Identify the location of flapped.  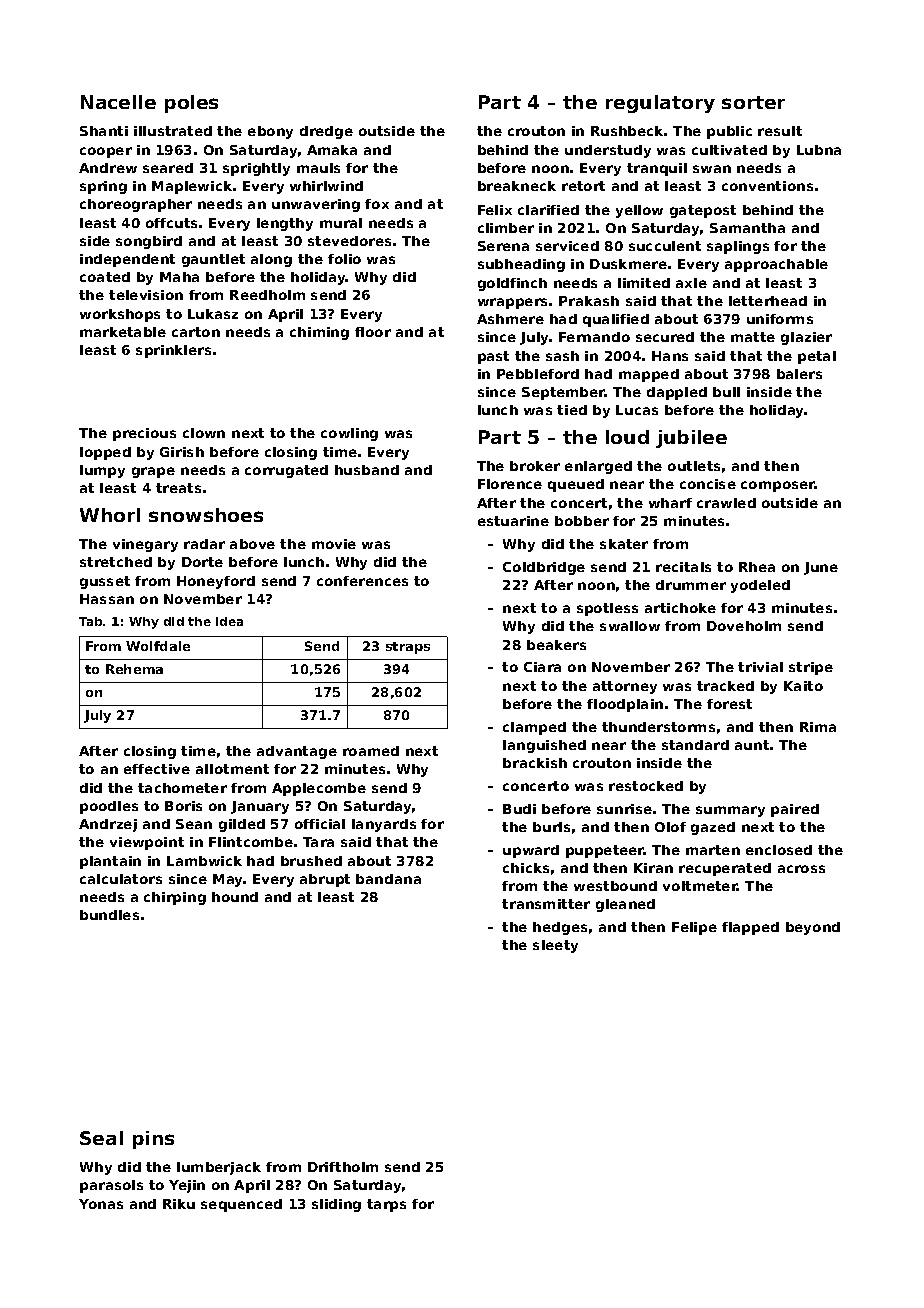
(750, 928).
